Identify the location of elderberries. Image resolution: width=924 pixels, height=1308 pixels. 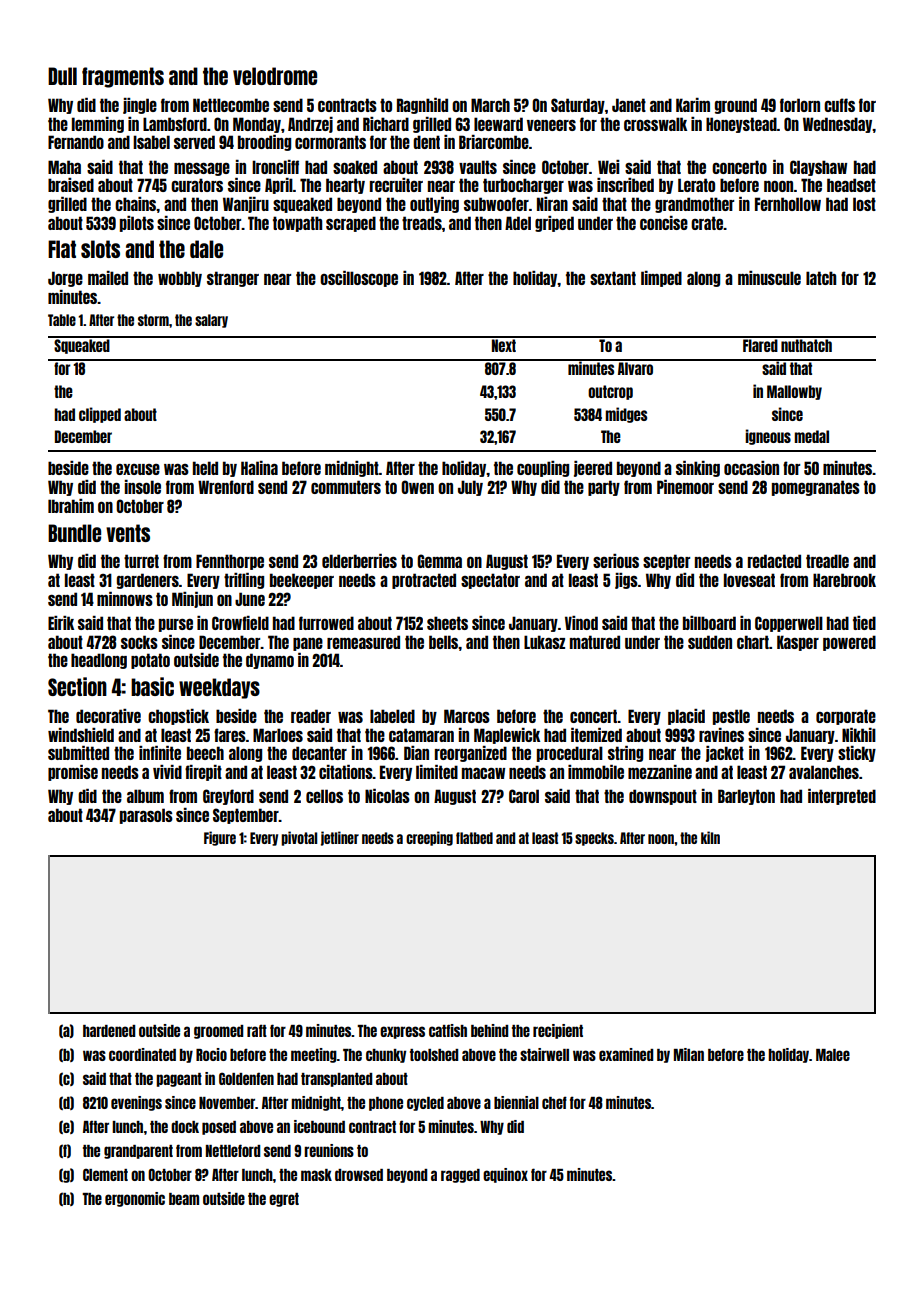
(359, 561).
